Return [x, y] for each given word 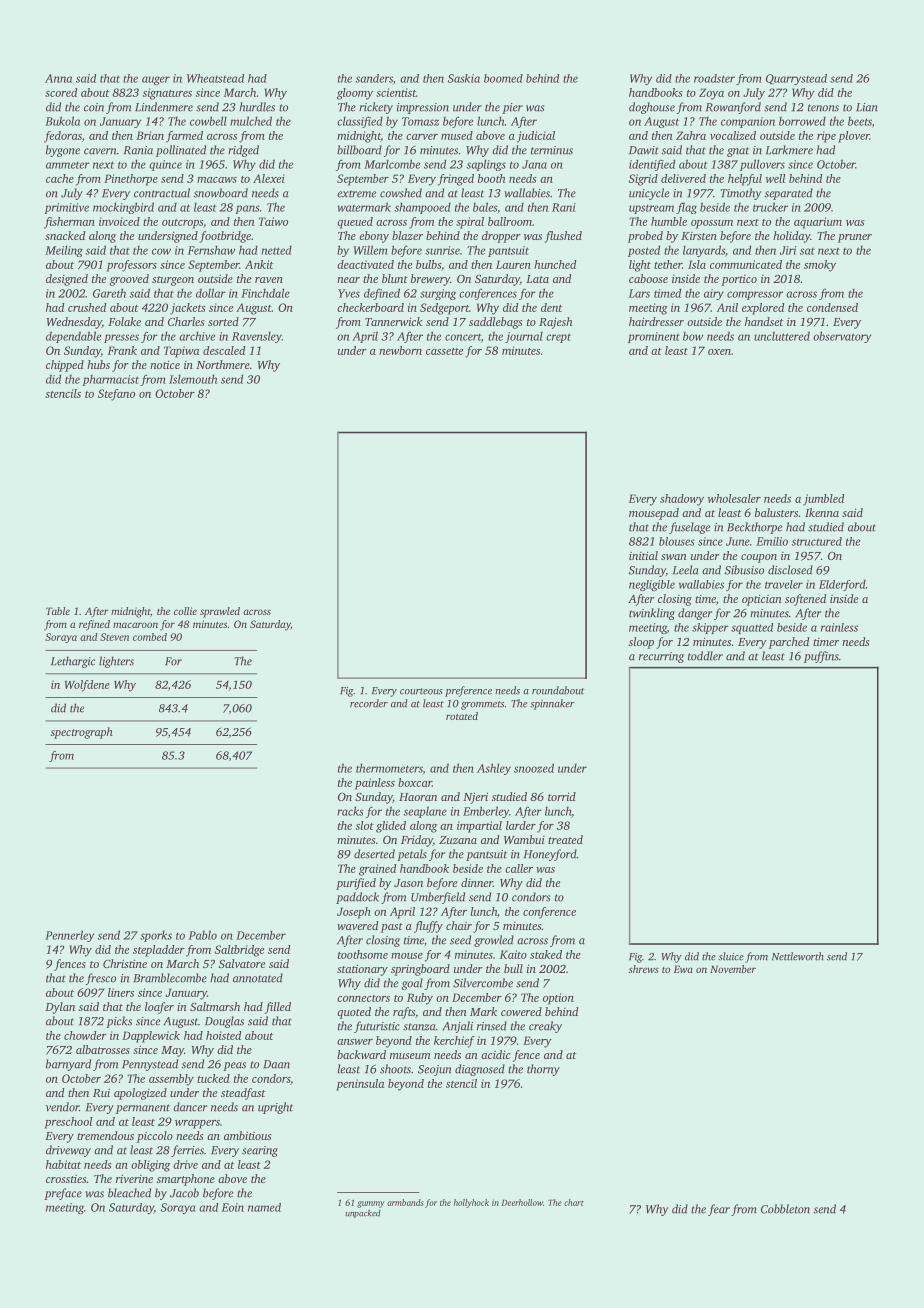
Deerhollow [522, 1202]
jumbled [823, 500]
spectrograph [82, 733]
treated [565, 839]
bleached [129, 1193]
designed [67, 280]
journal [524, 337]
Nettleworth [798, 956]
